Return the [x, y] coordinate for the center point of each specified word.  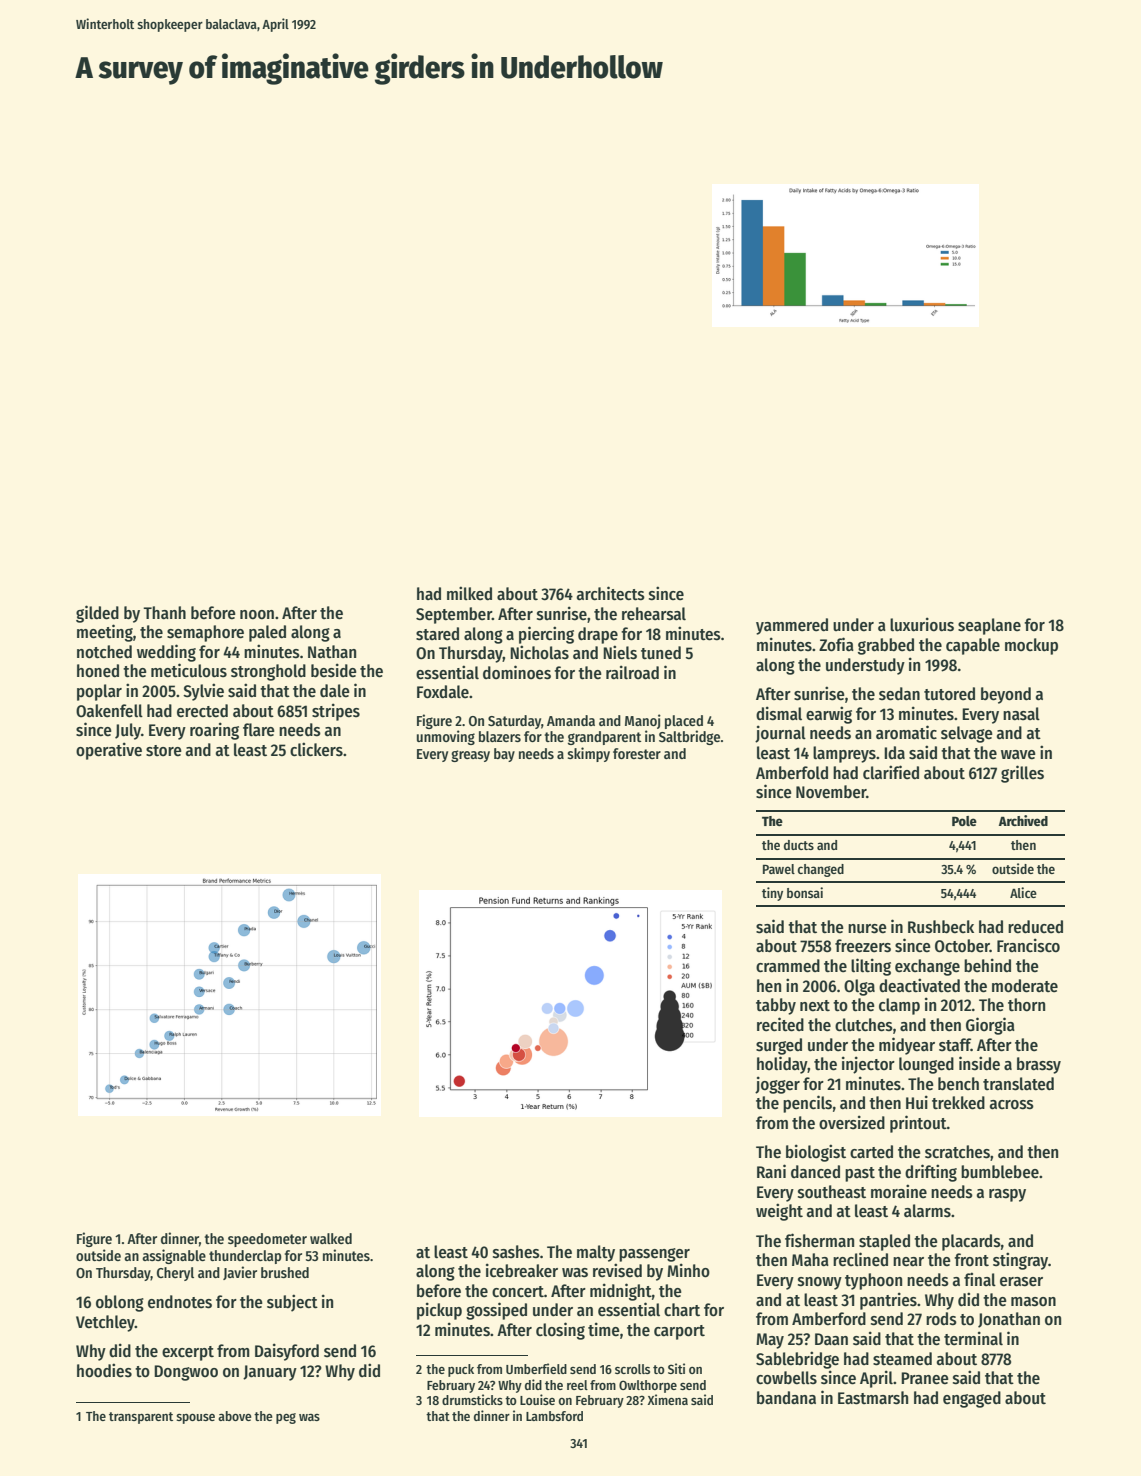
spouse [195, 1419]
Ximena [668, 1399]
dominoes [517, 672]
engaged [972, 1399]
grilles [1022, 774]
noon [257, 615]
